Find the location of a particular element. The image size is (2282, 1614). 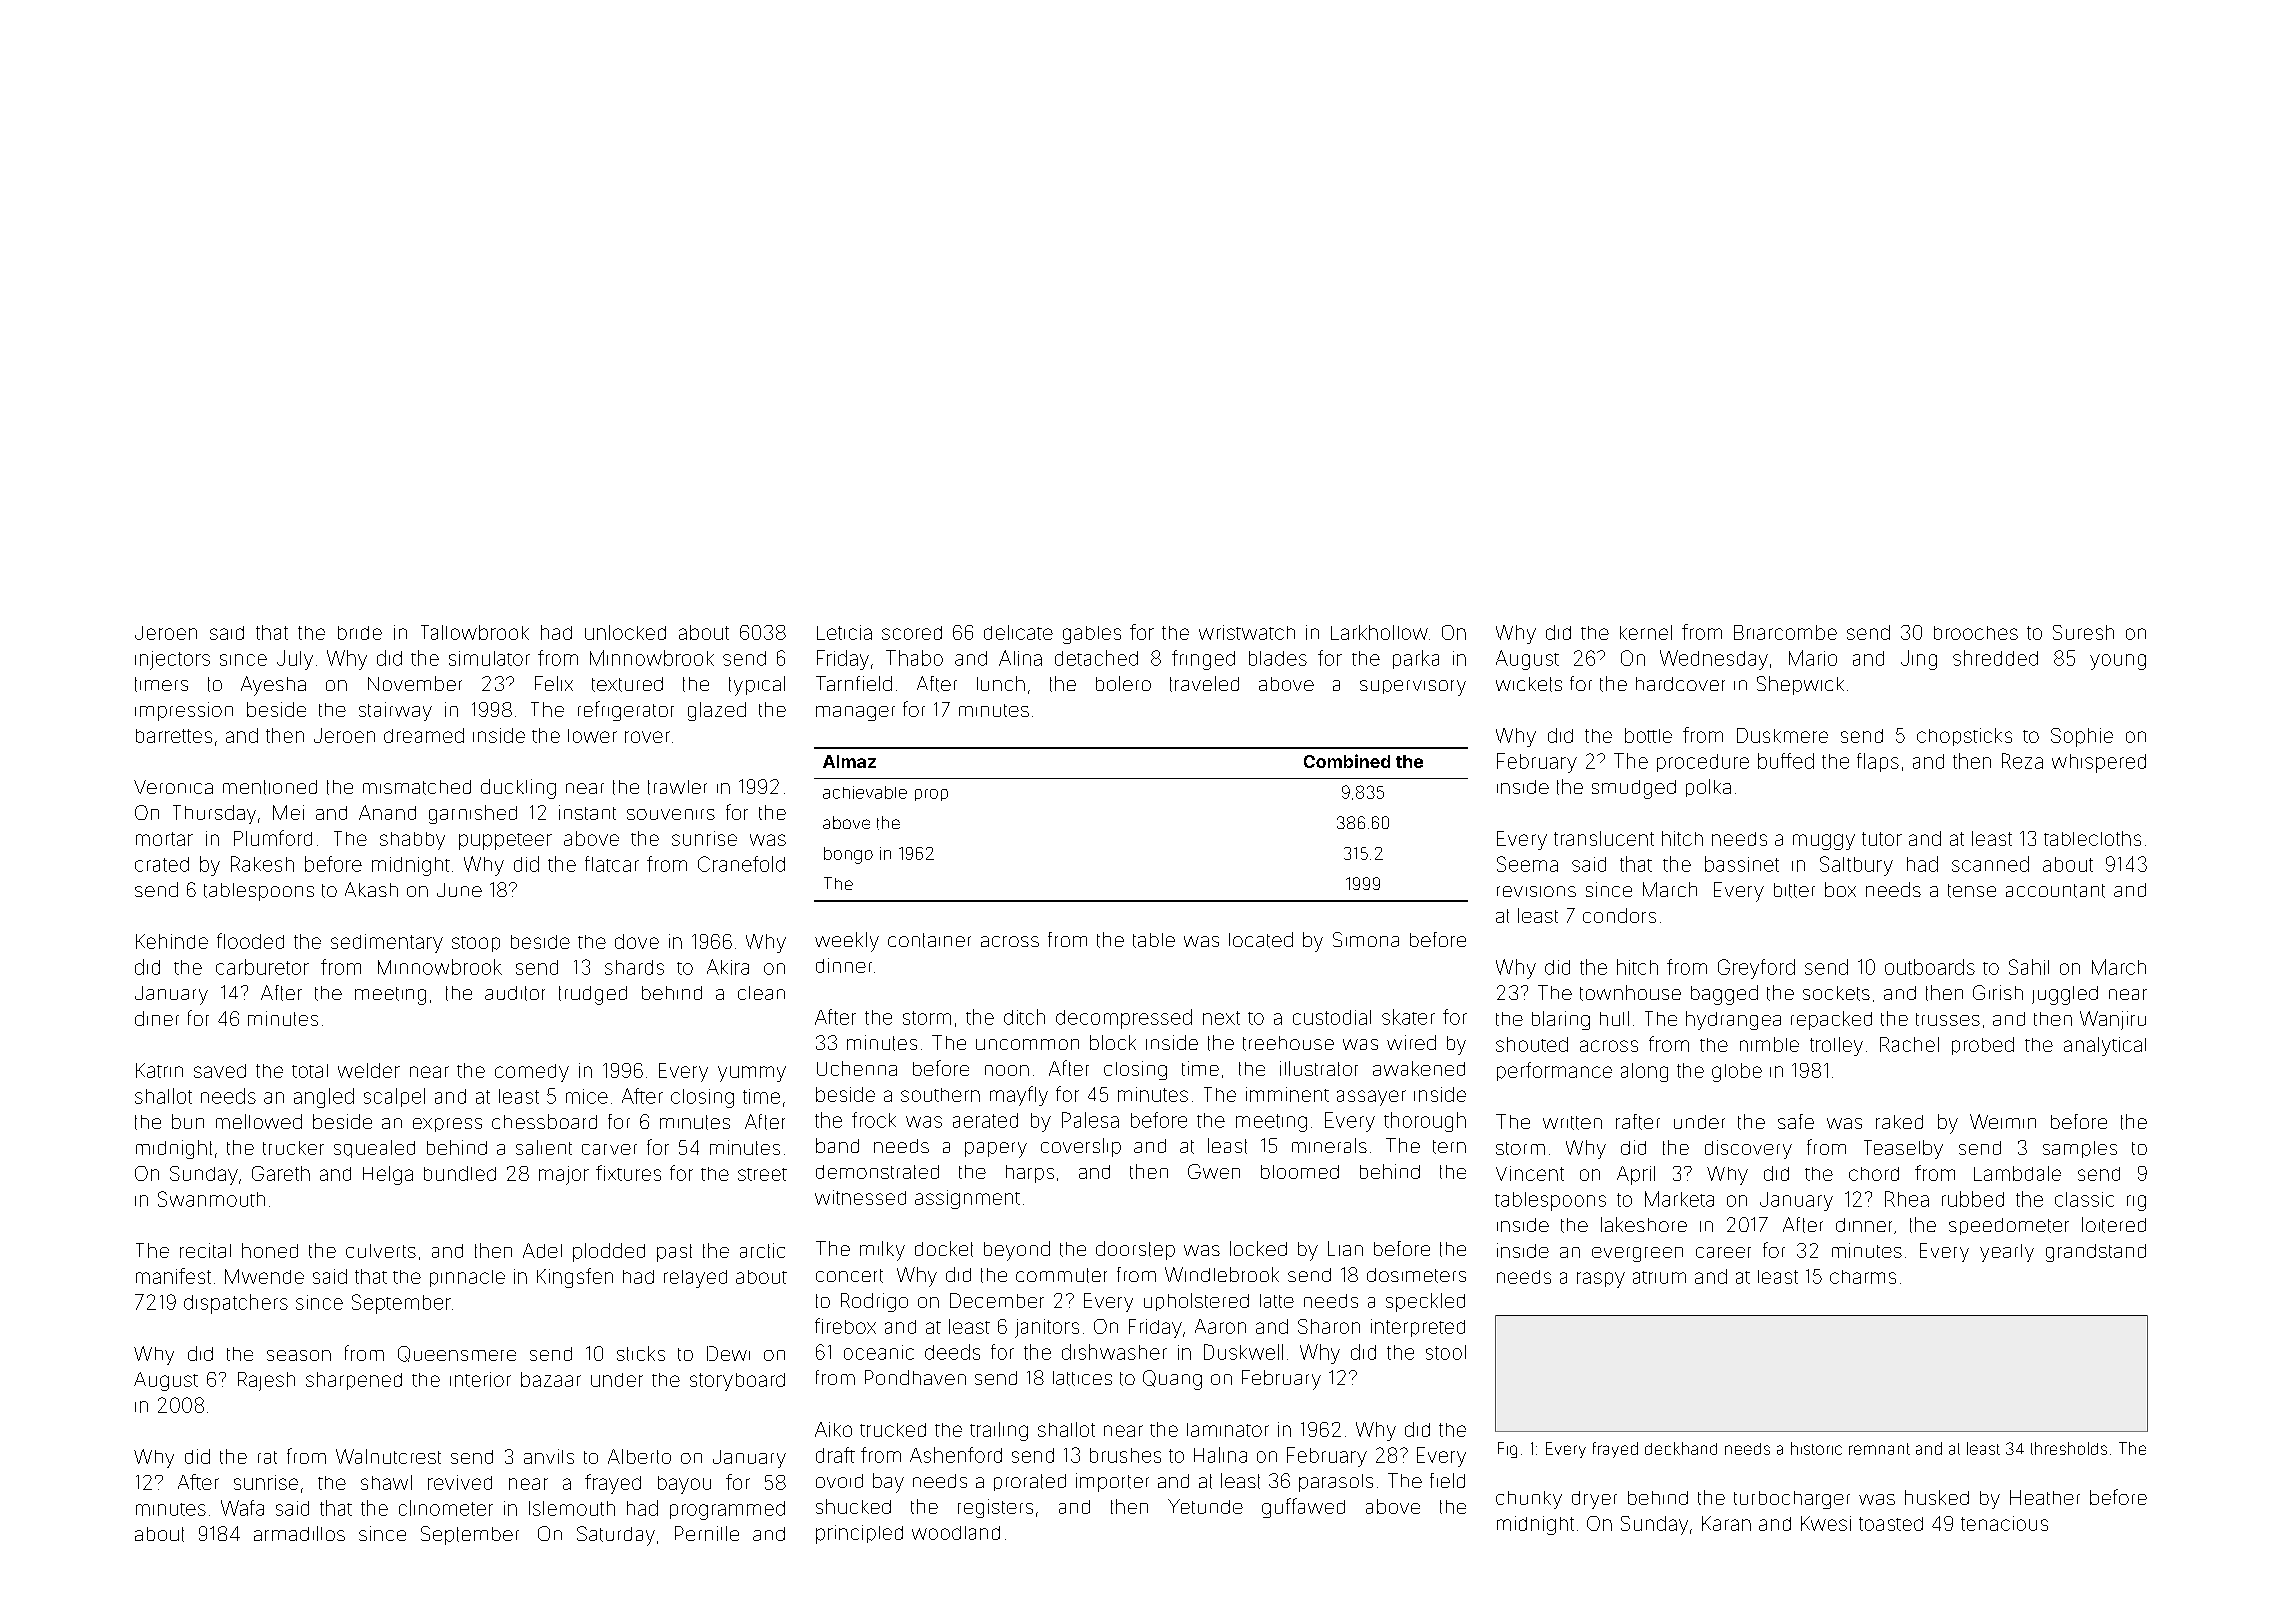

manifest is located at coordinates (173, 1276).
